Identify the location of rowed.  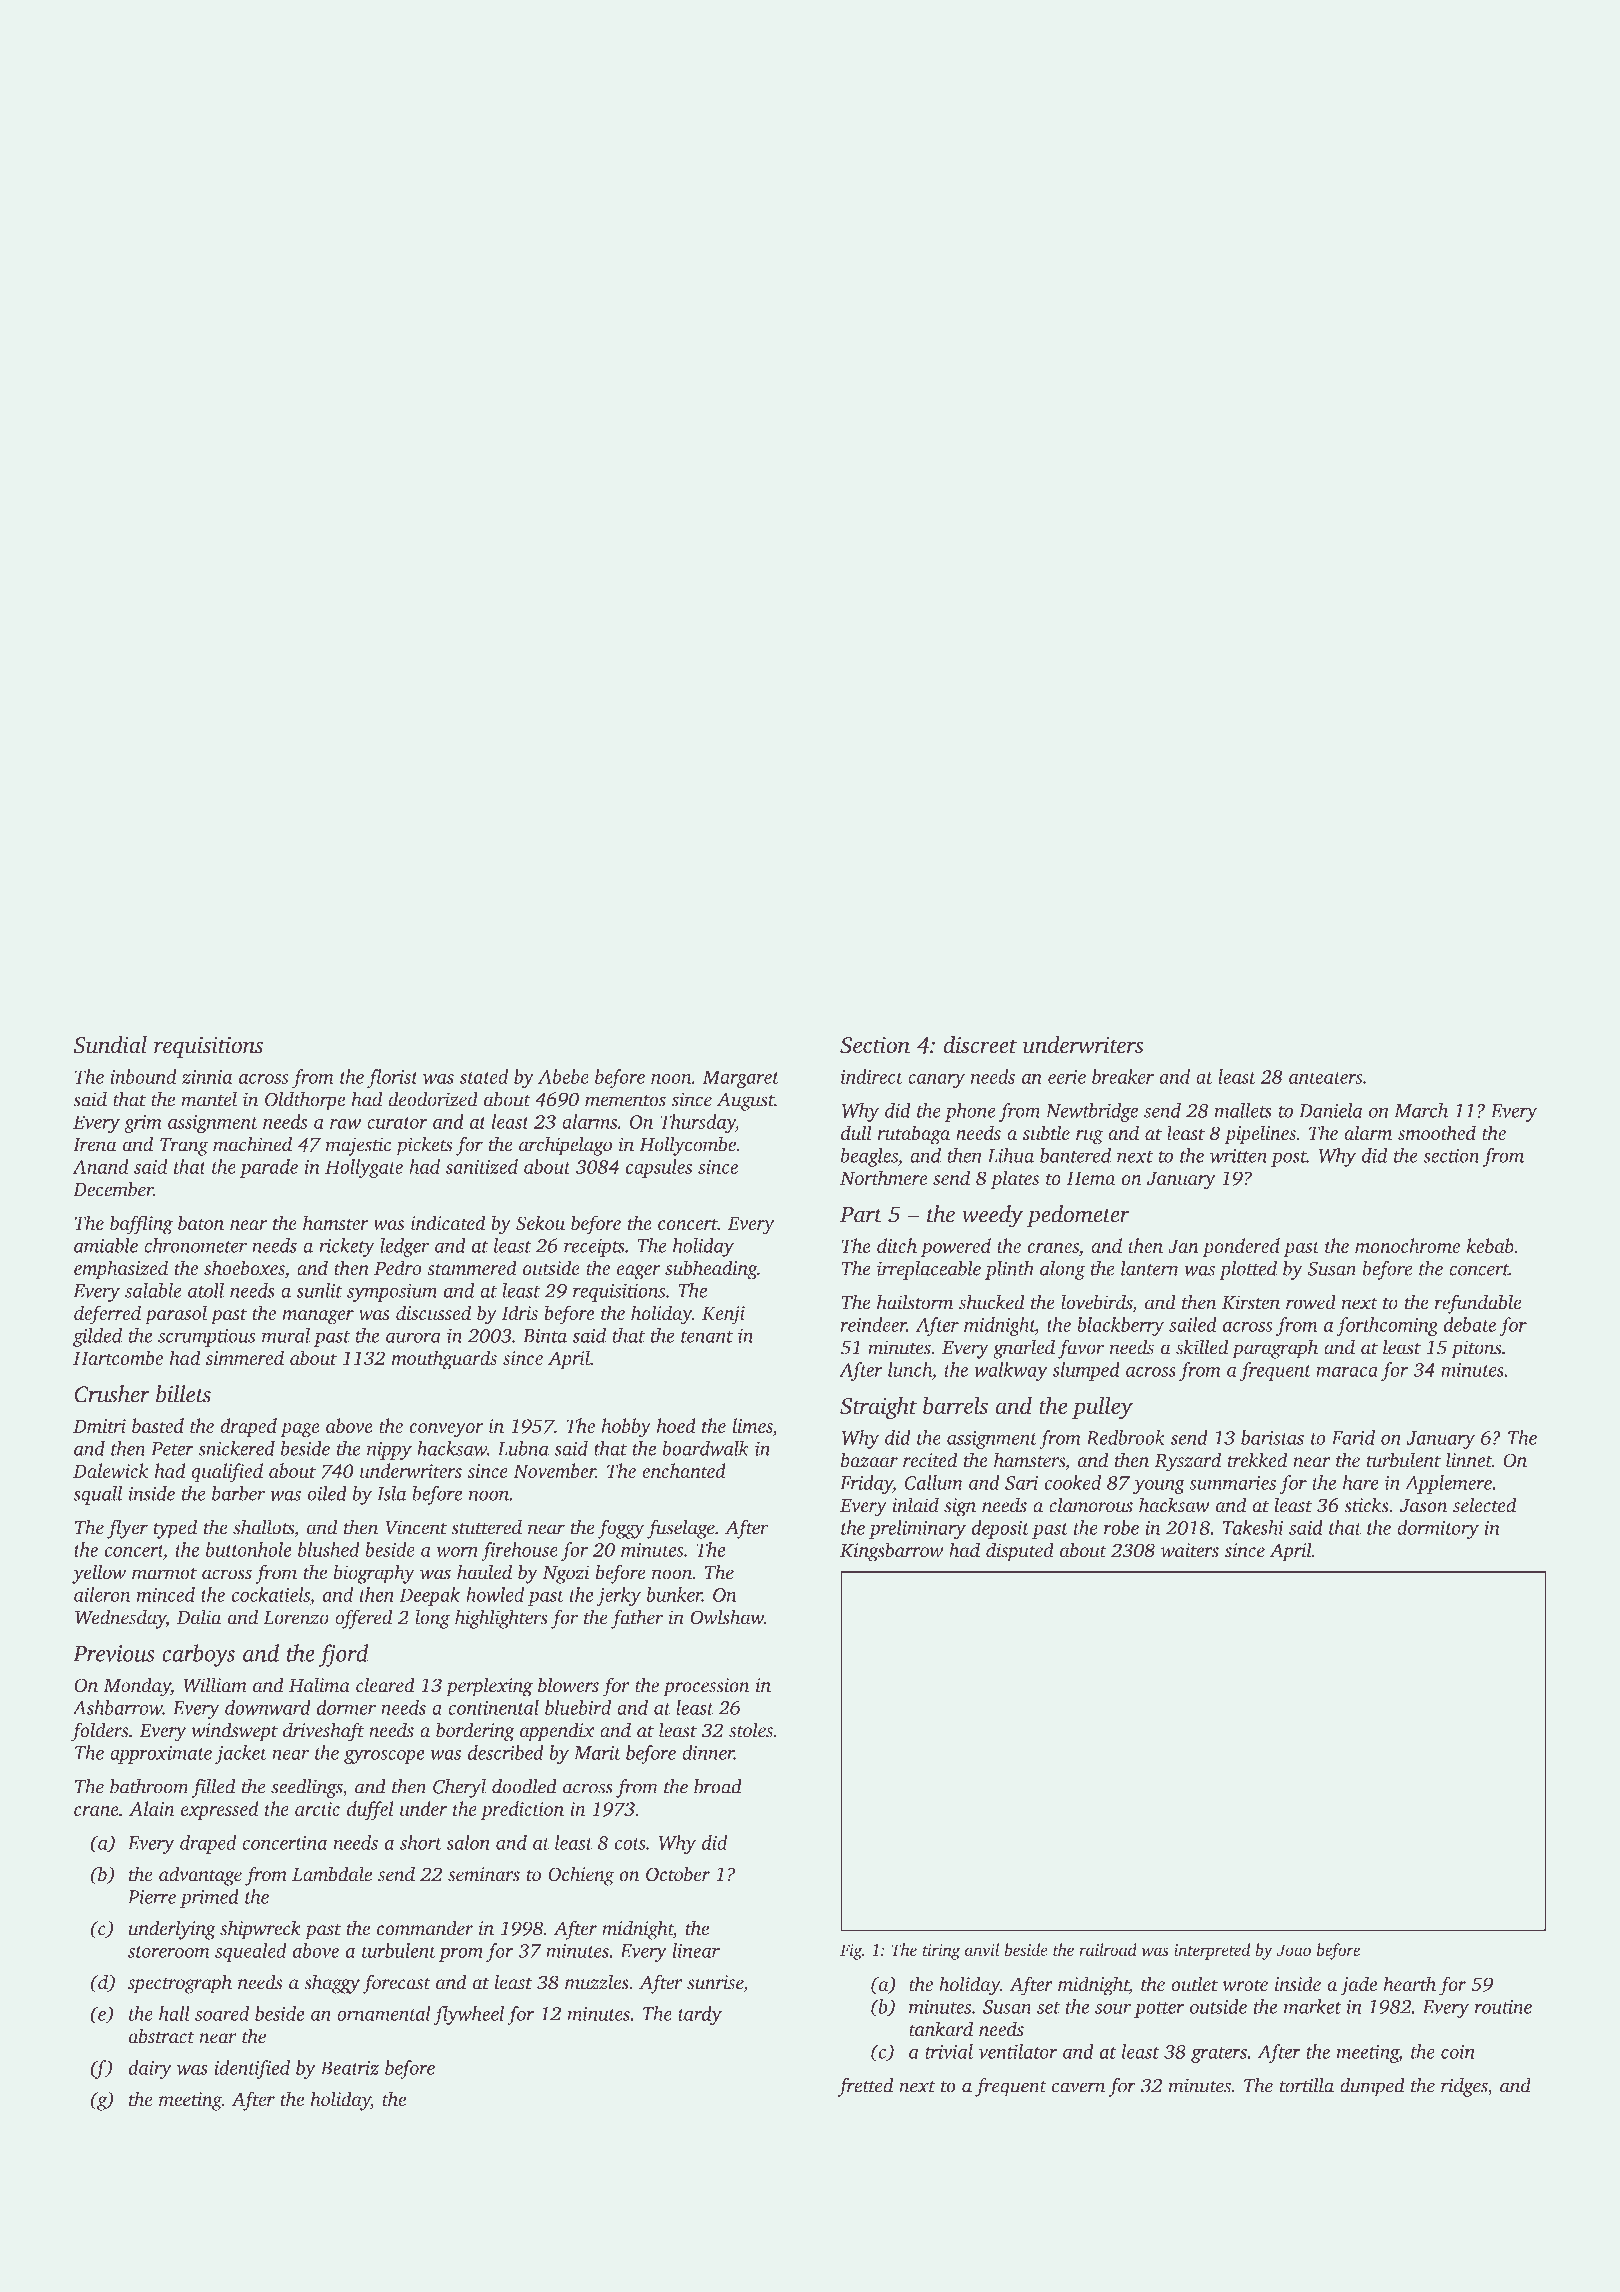
(1311, 1302).
